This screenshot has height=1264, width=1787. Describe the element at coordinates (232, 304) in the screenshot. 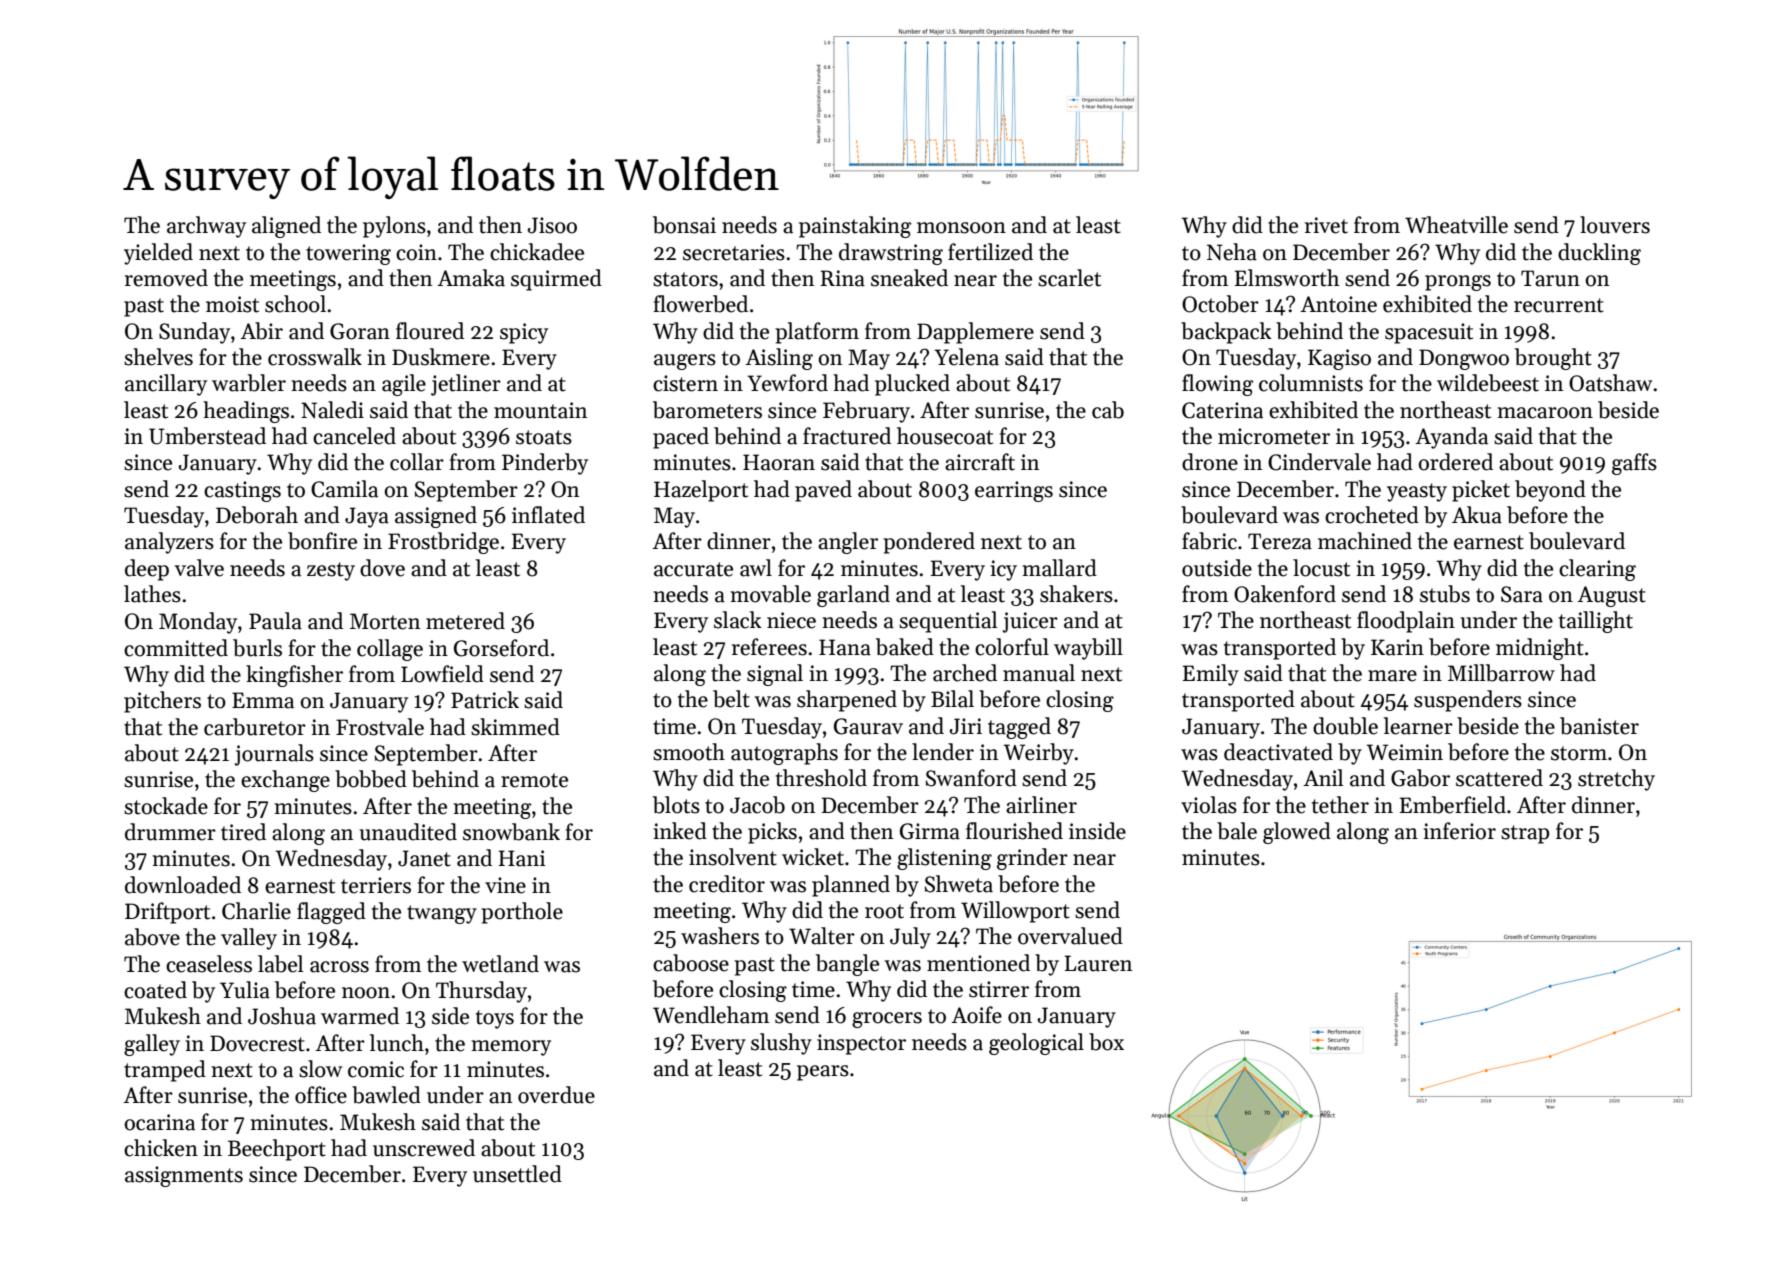

I see `moist` at that location.
